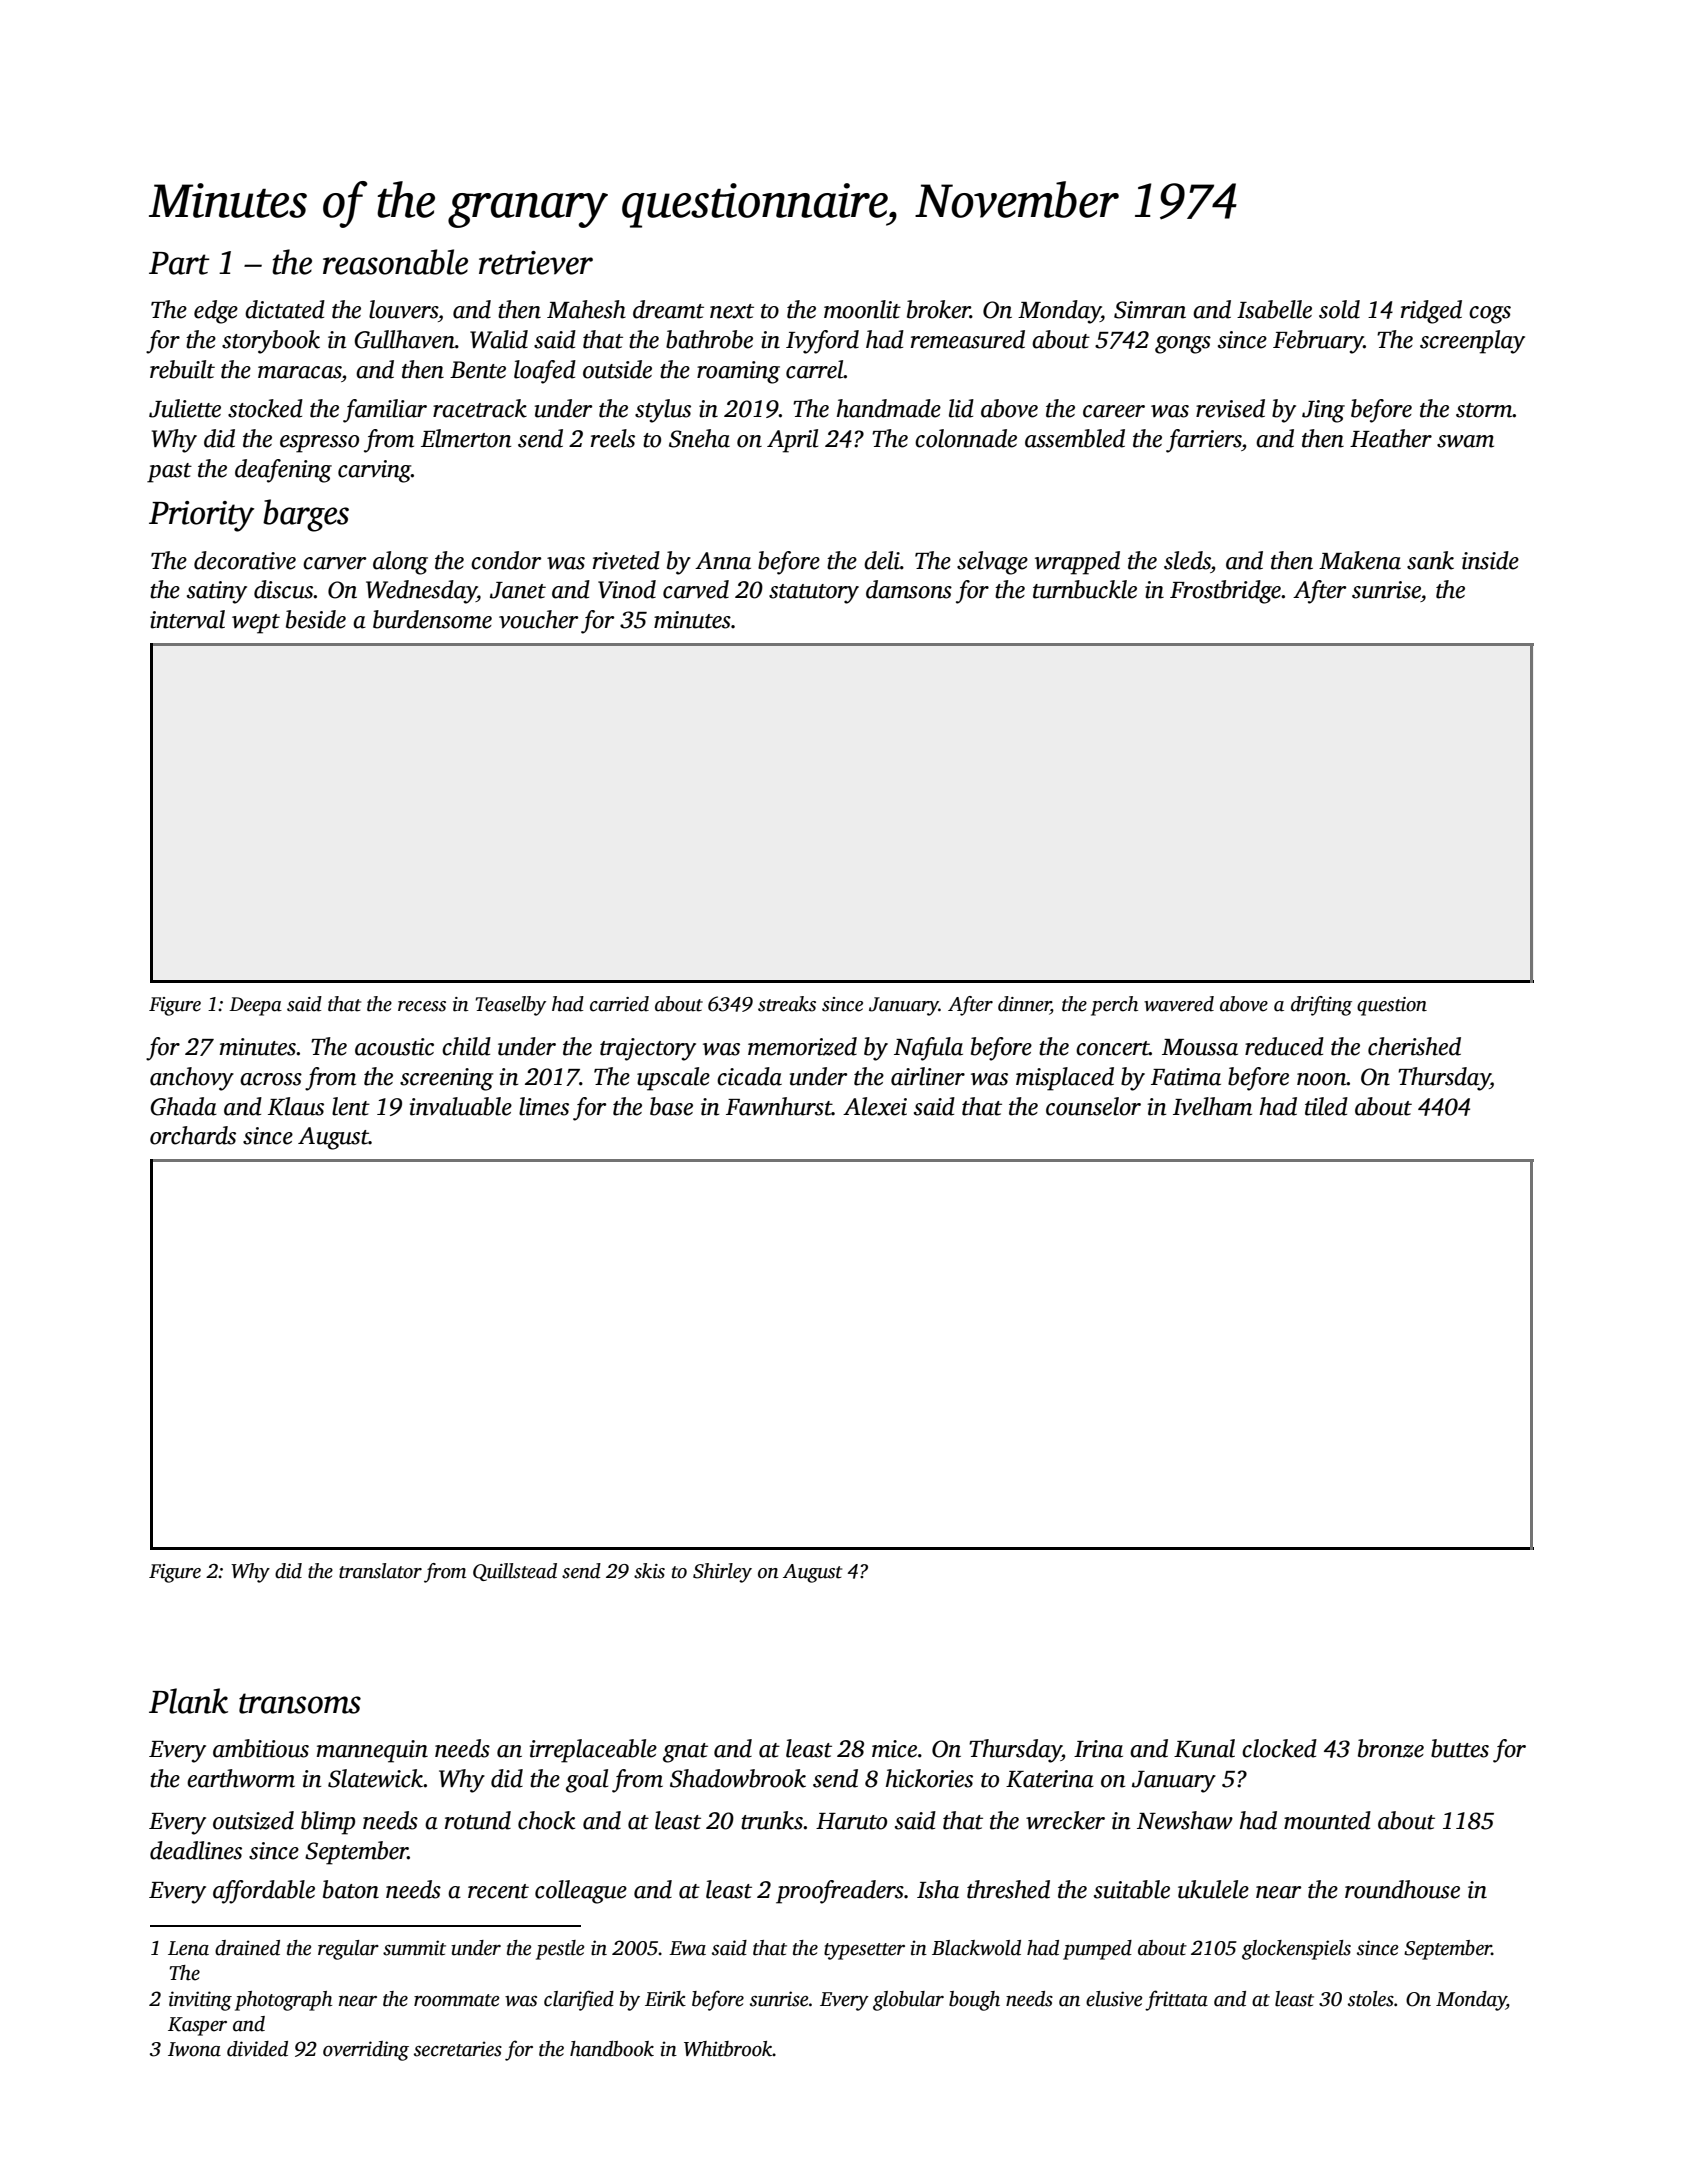  I want to click on Gullhaven, so click(404, 339).
